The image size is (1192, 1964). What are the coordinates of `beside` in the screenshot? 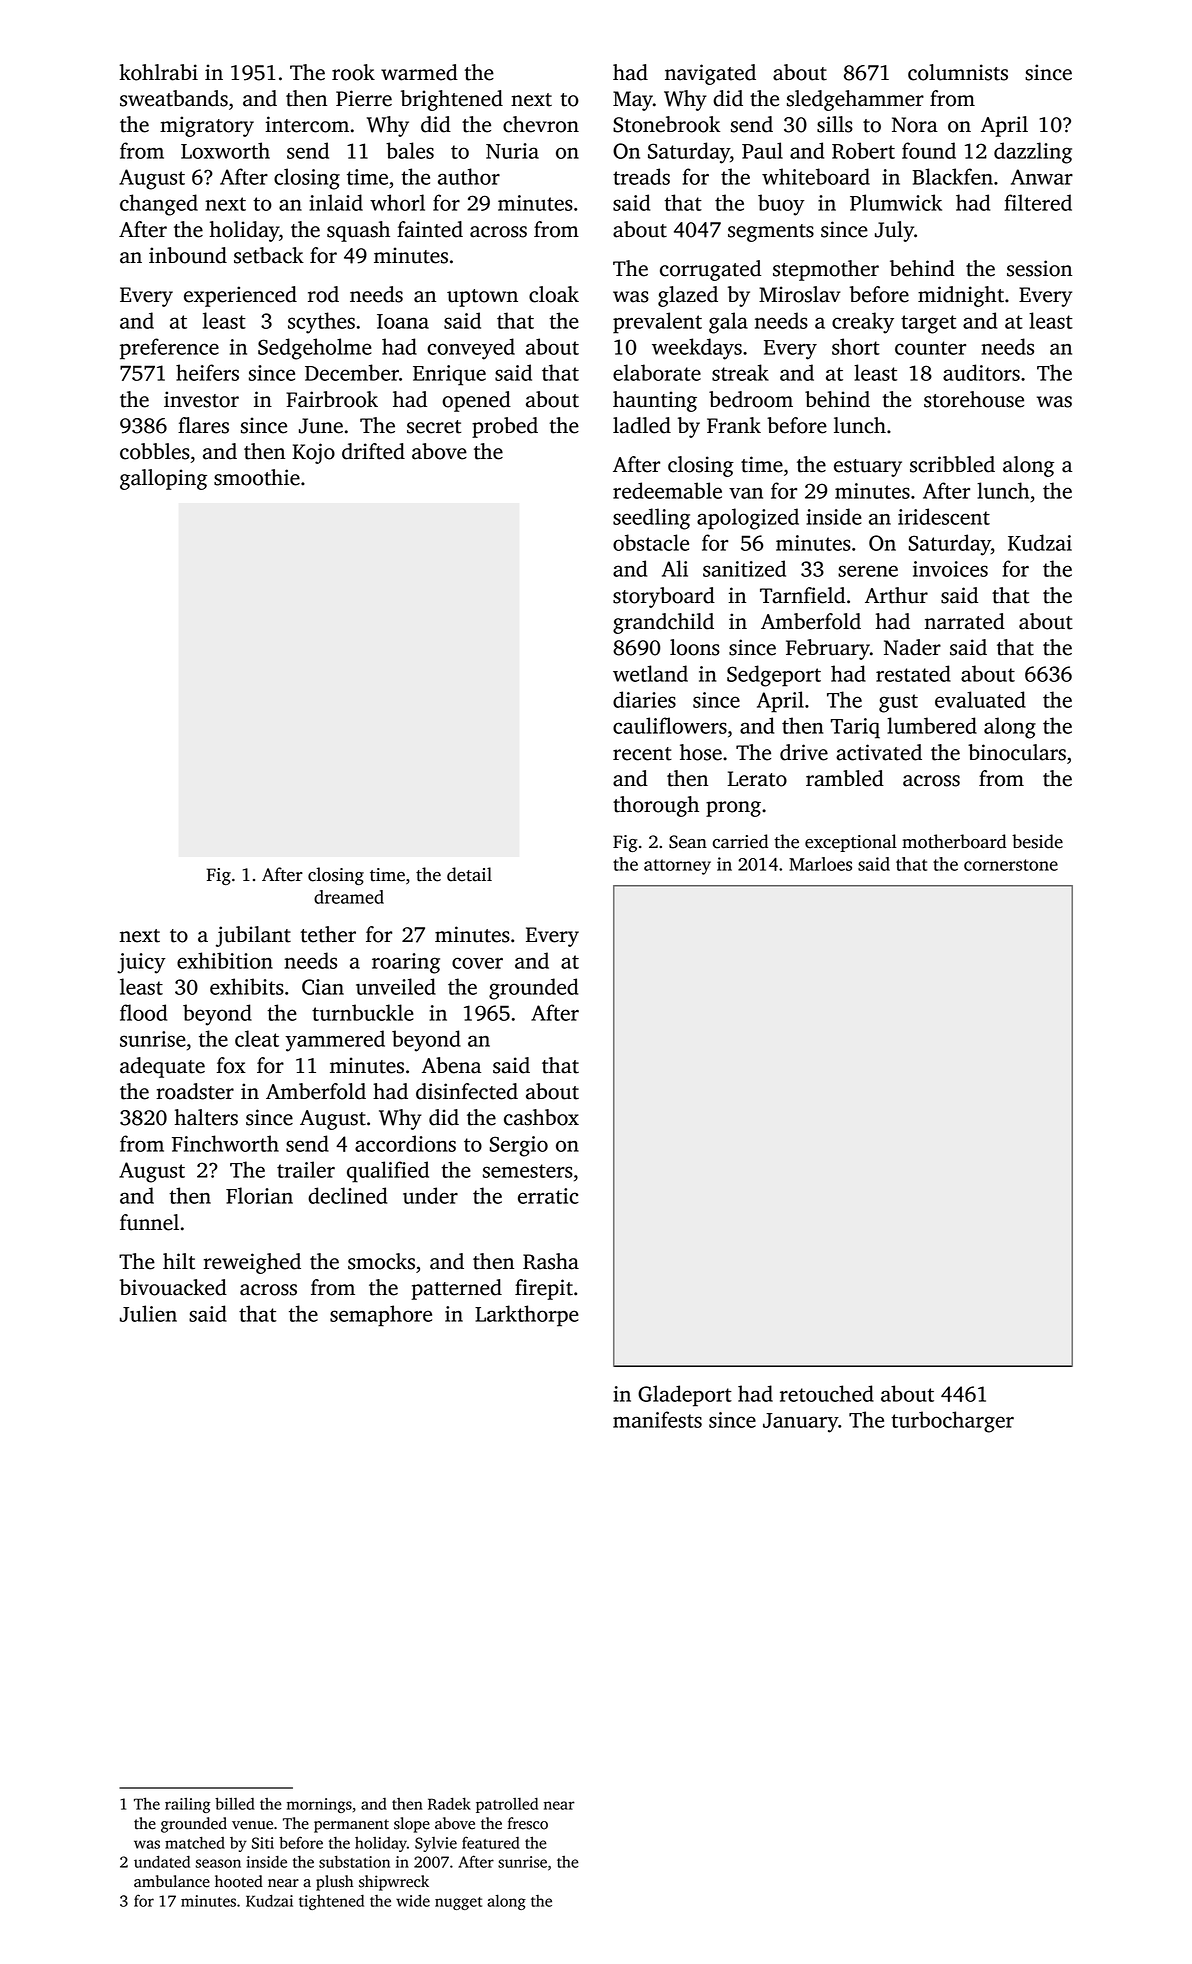 It's located at (1037, 841).
